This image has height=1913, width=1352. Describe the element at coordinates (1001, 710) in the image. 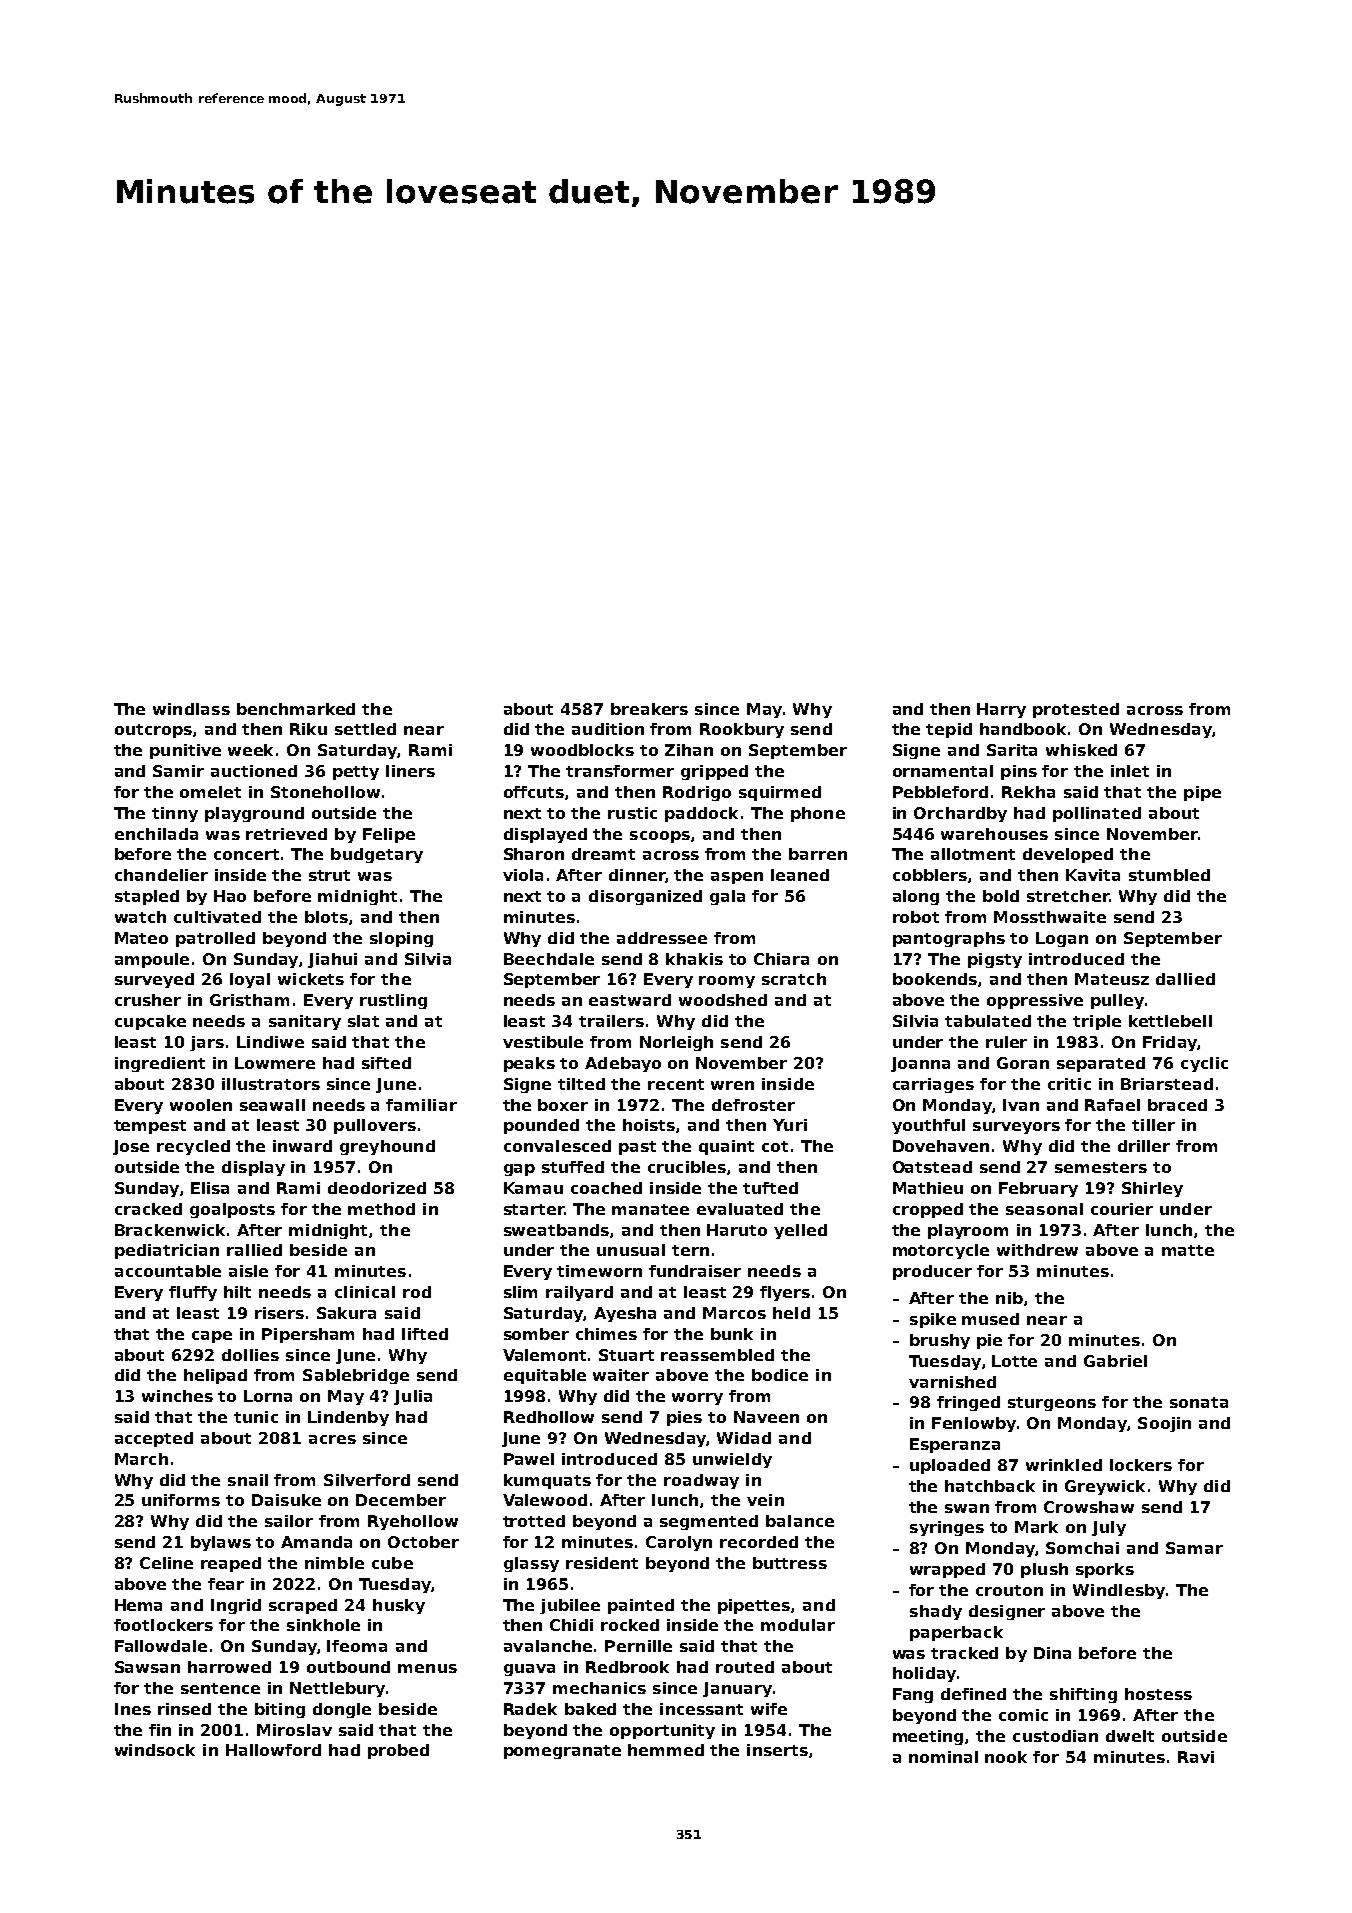

I see `Harry` at that location.
